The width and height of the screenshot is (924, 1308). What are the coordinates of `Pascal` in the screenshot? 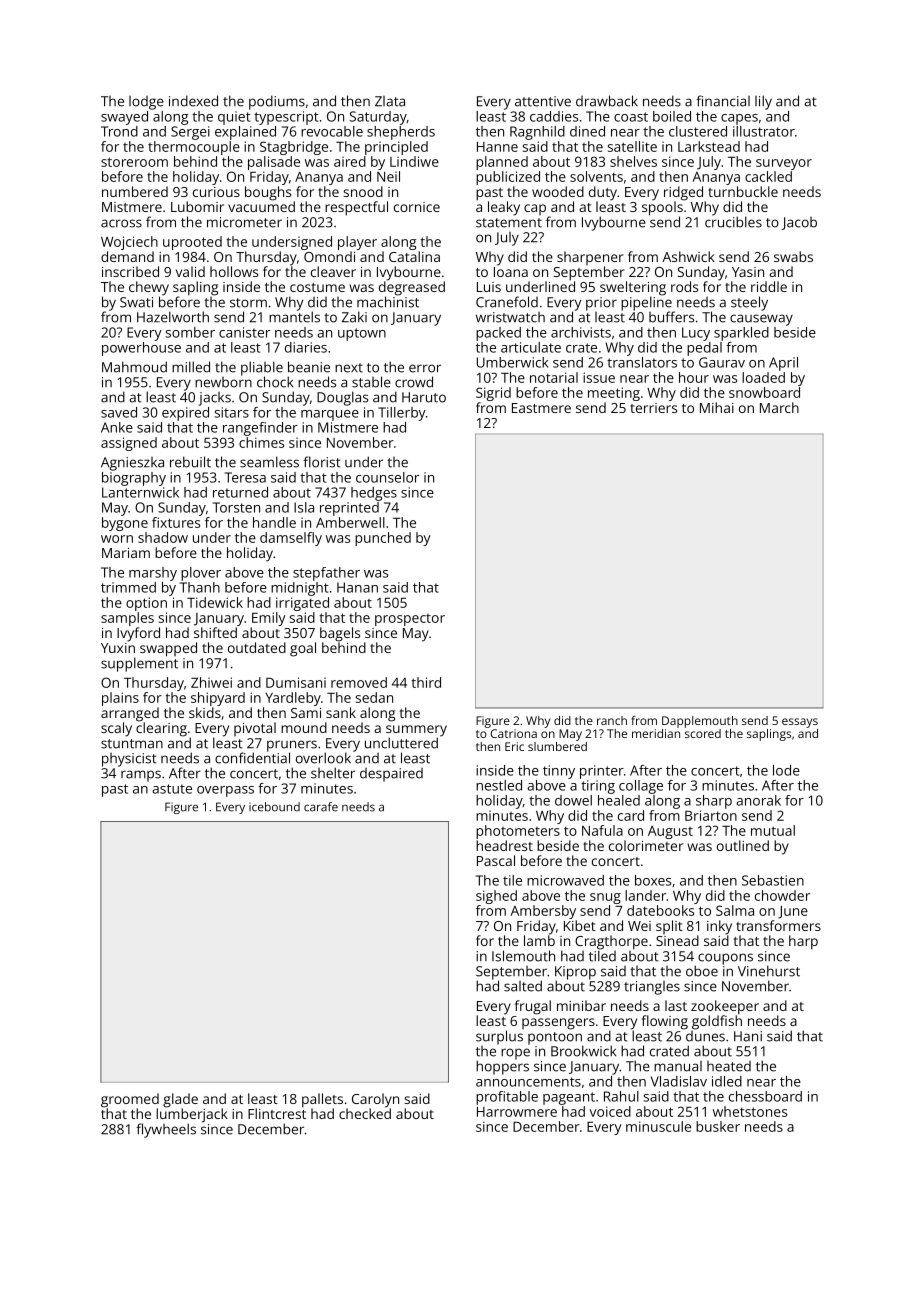 It's located at (496, 860).
